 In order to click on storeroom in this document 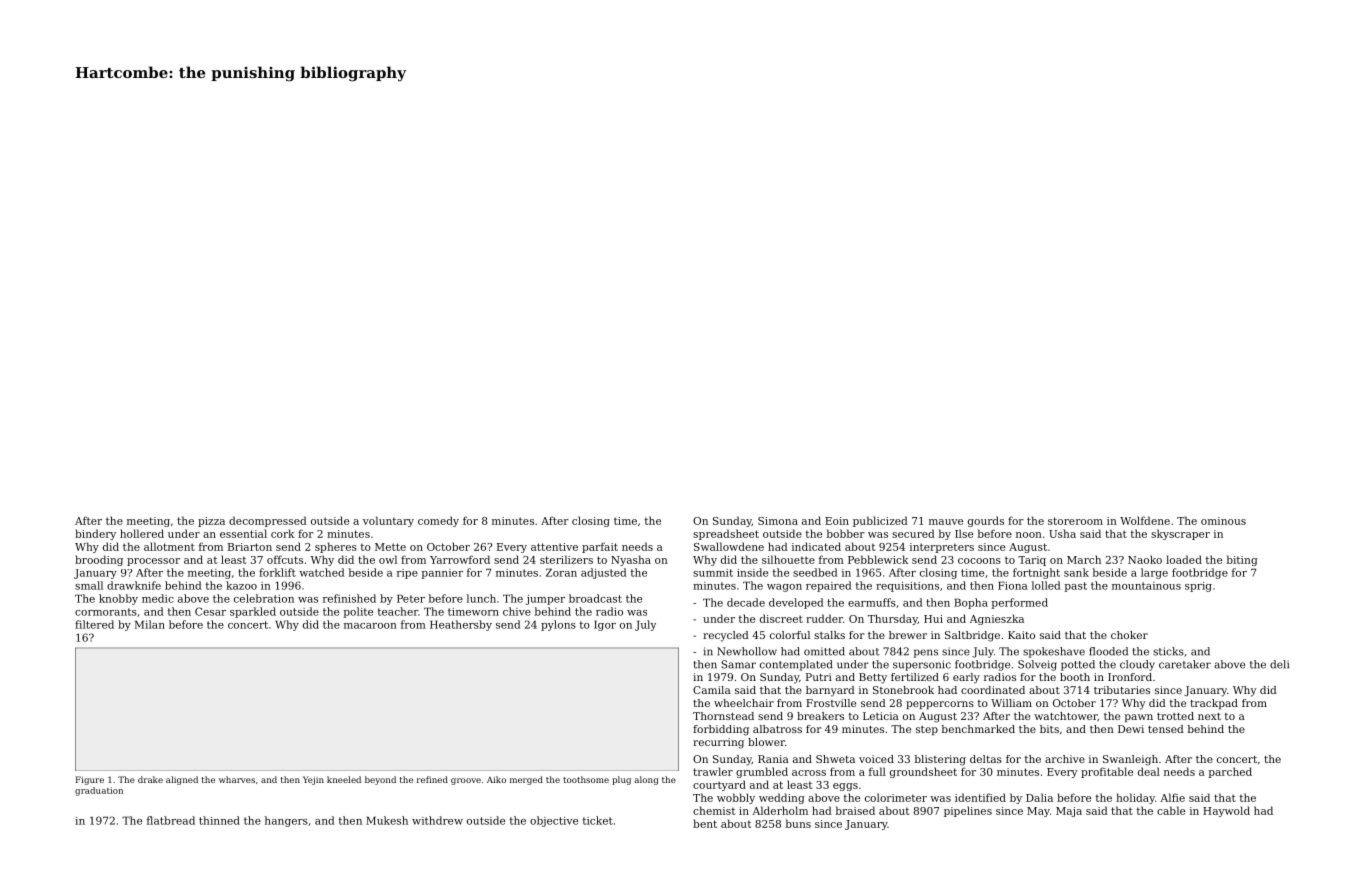, I will do `click(1075, 521)`.
